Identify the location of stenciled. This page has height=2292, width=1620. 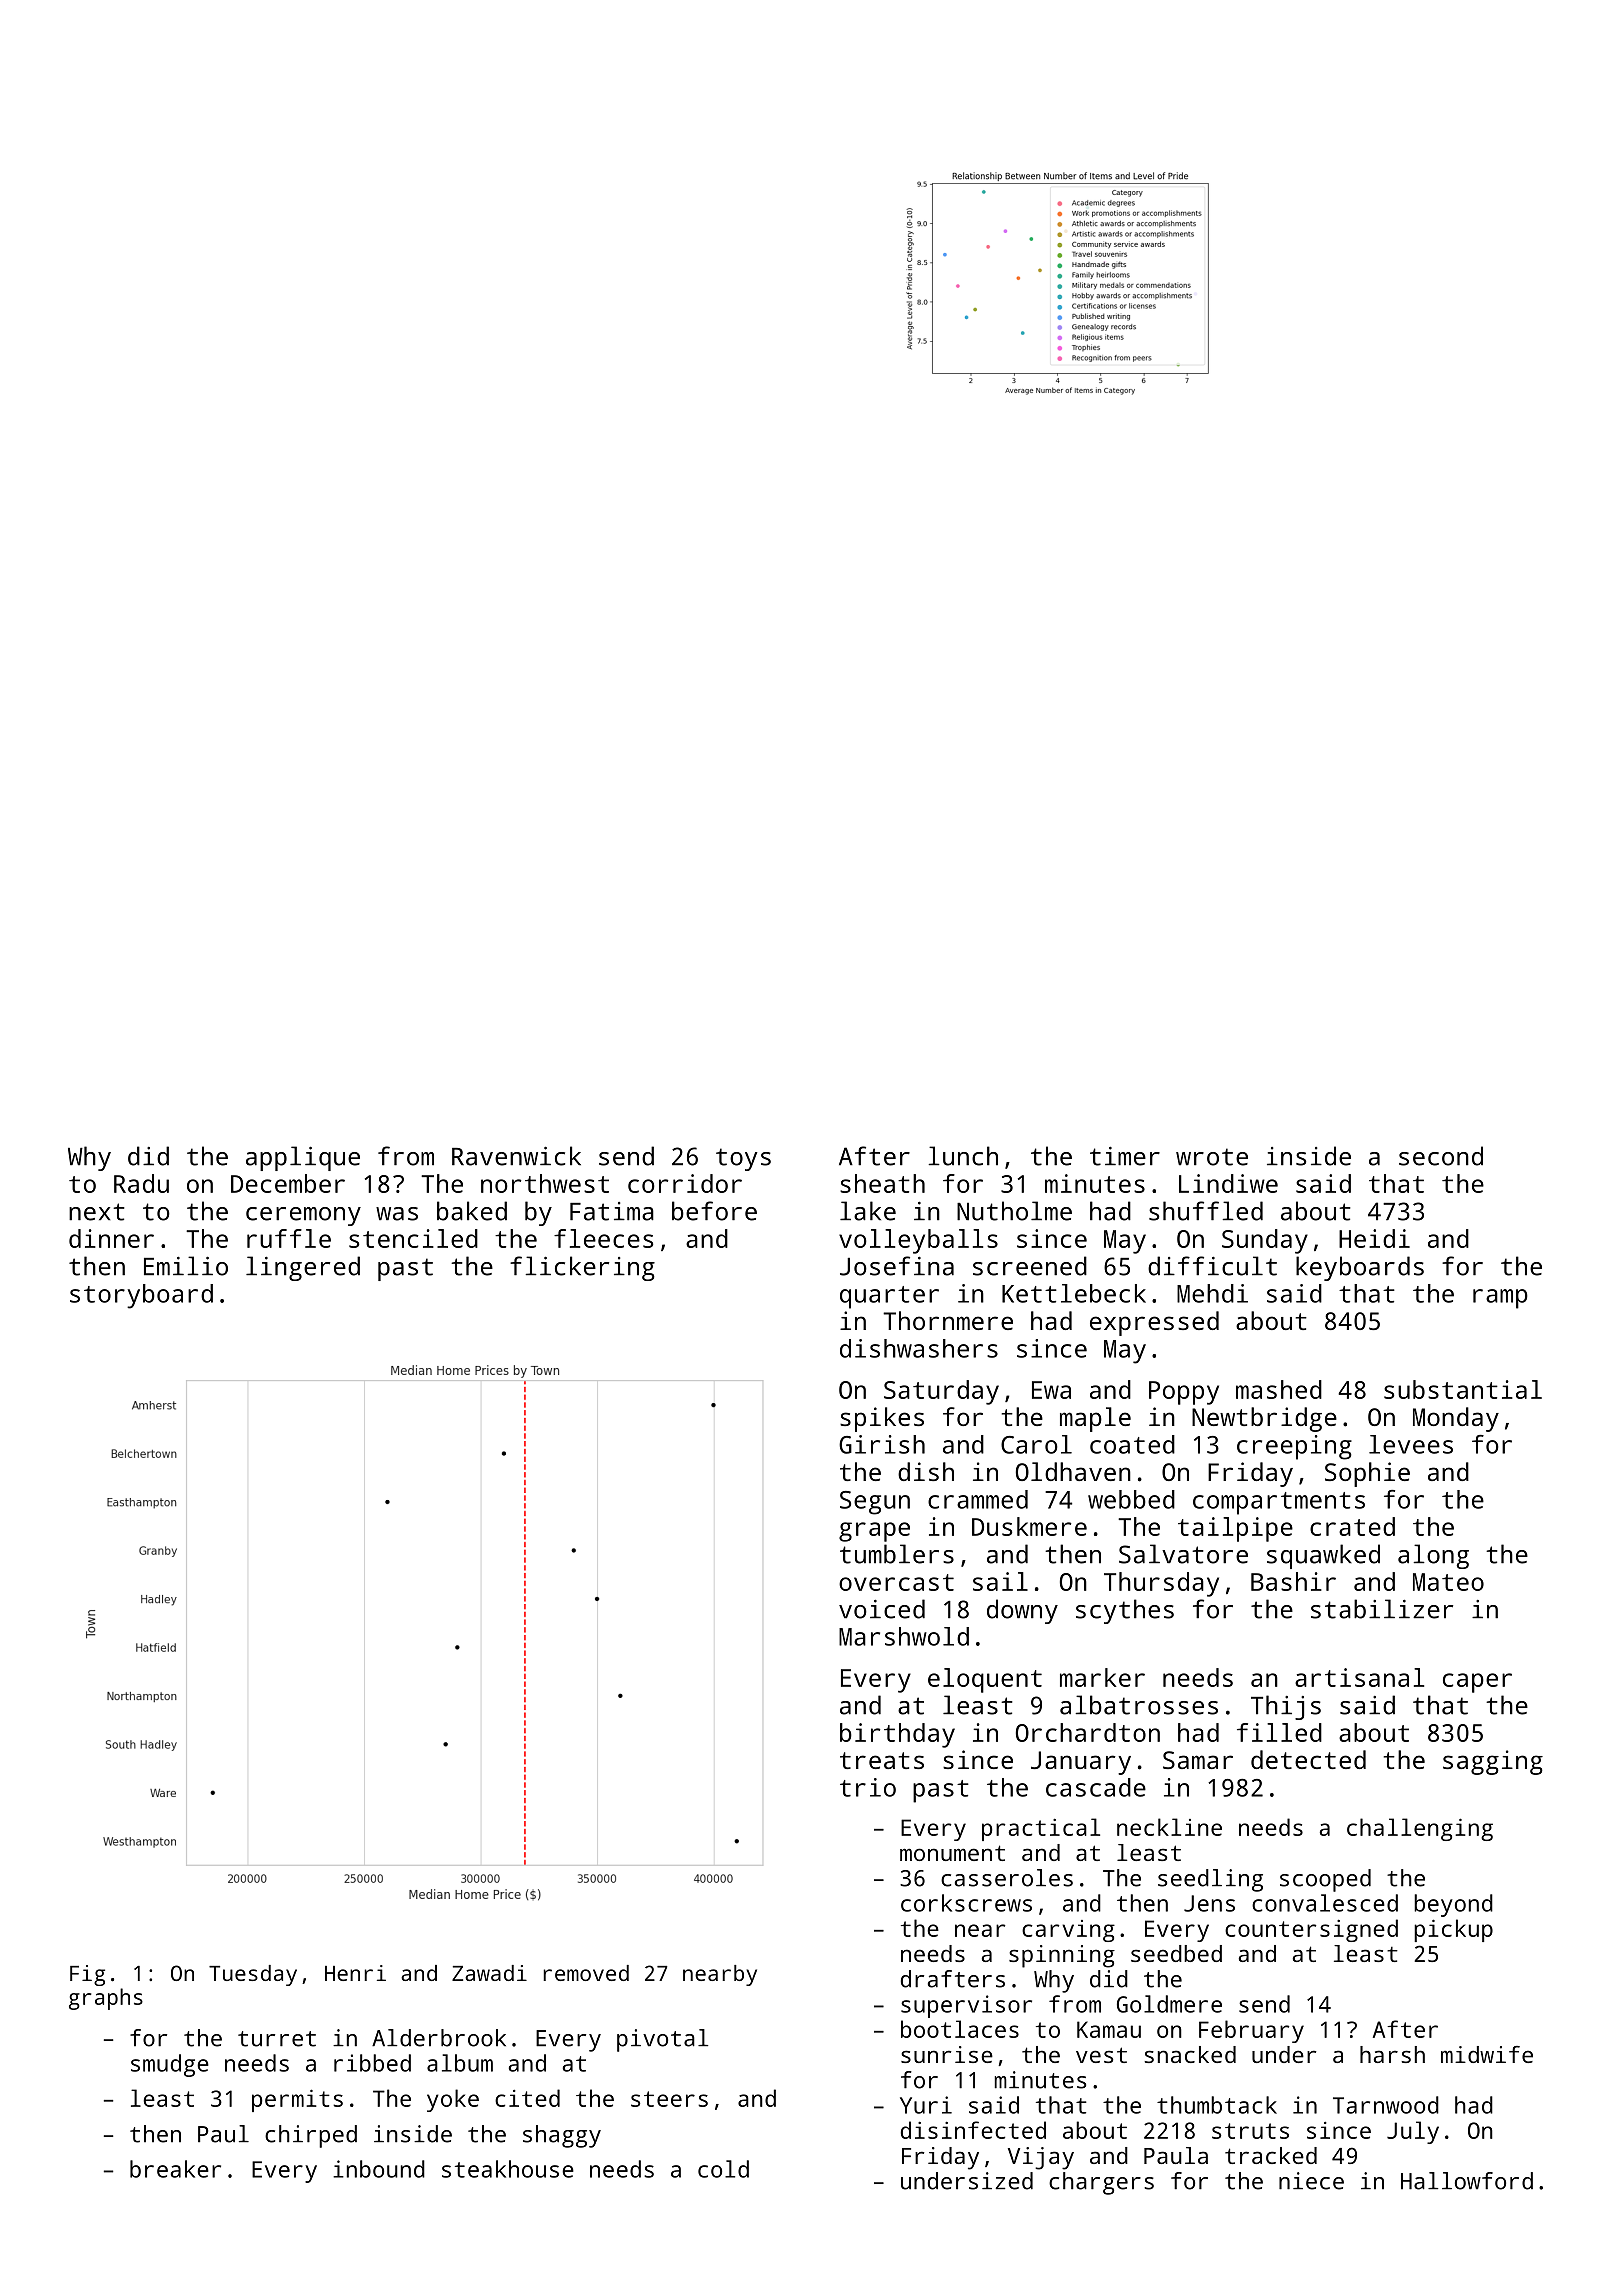
(413, 1238).
